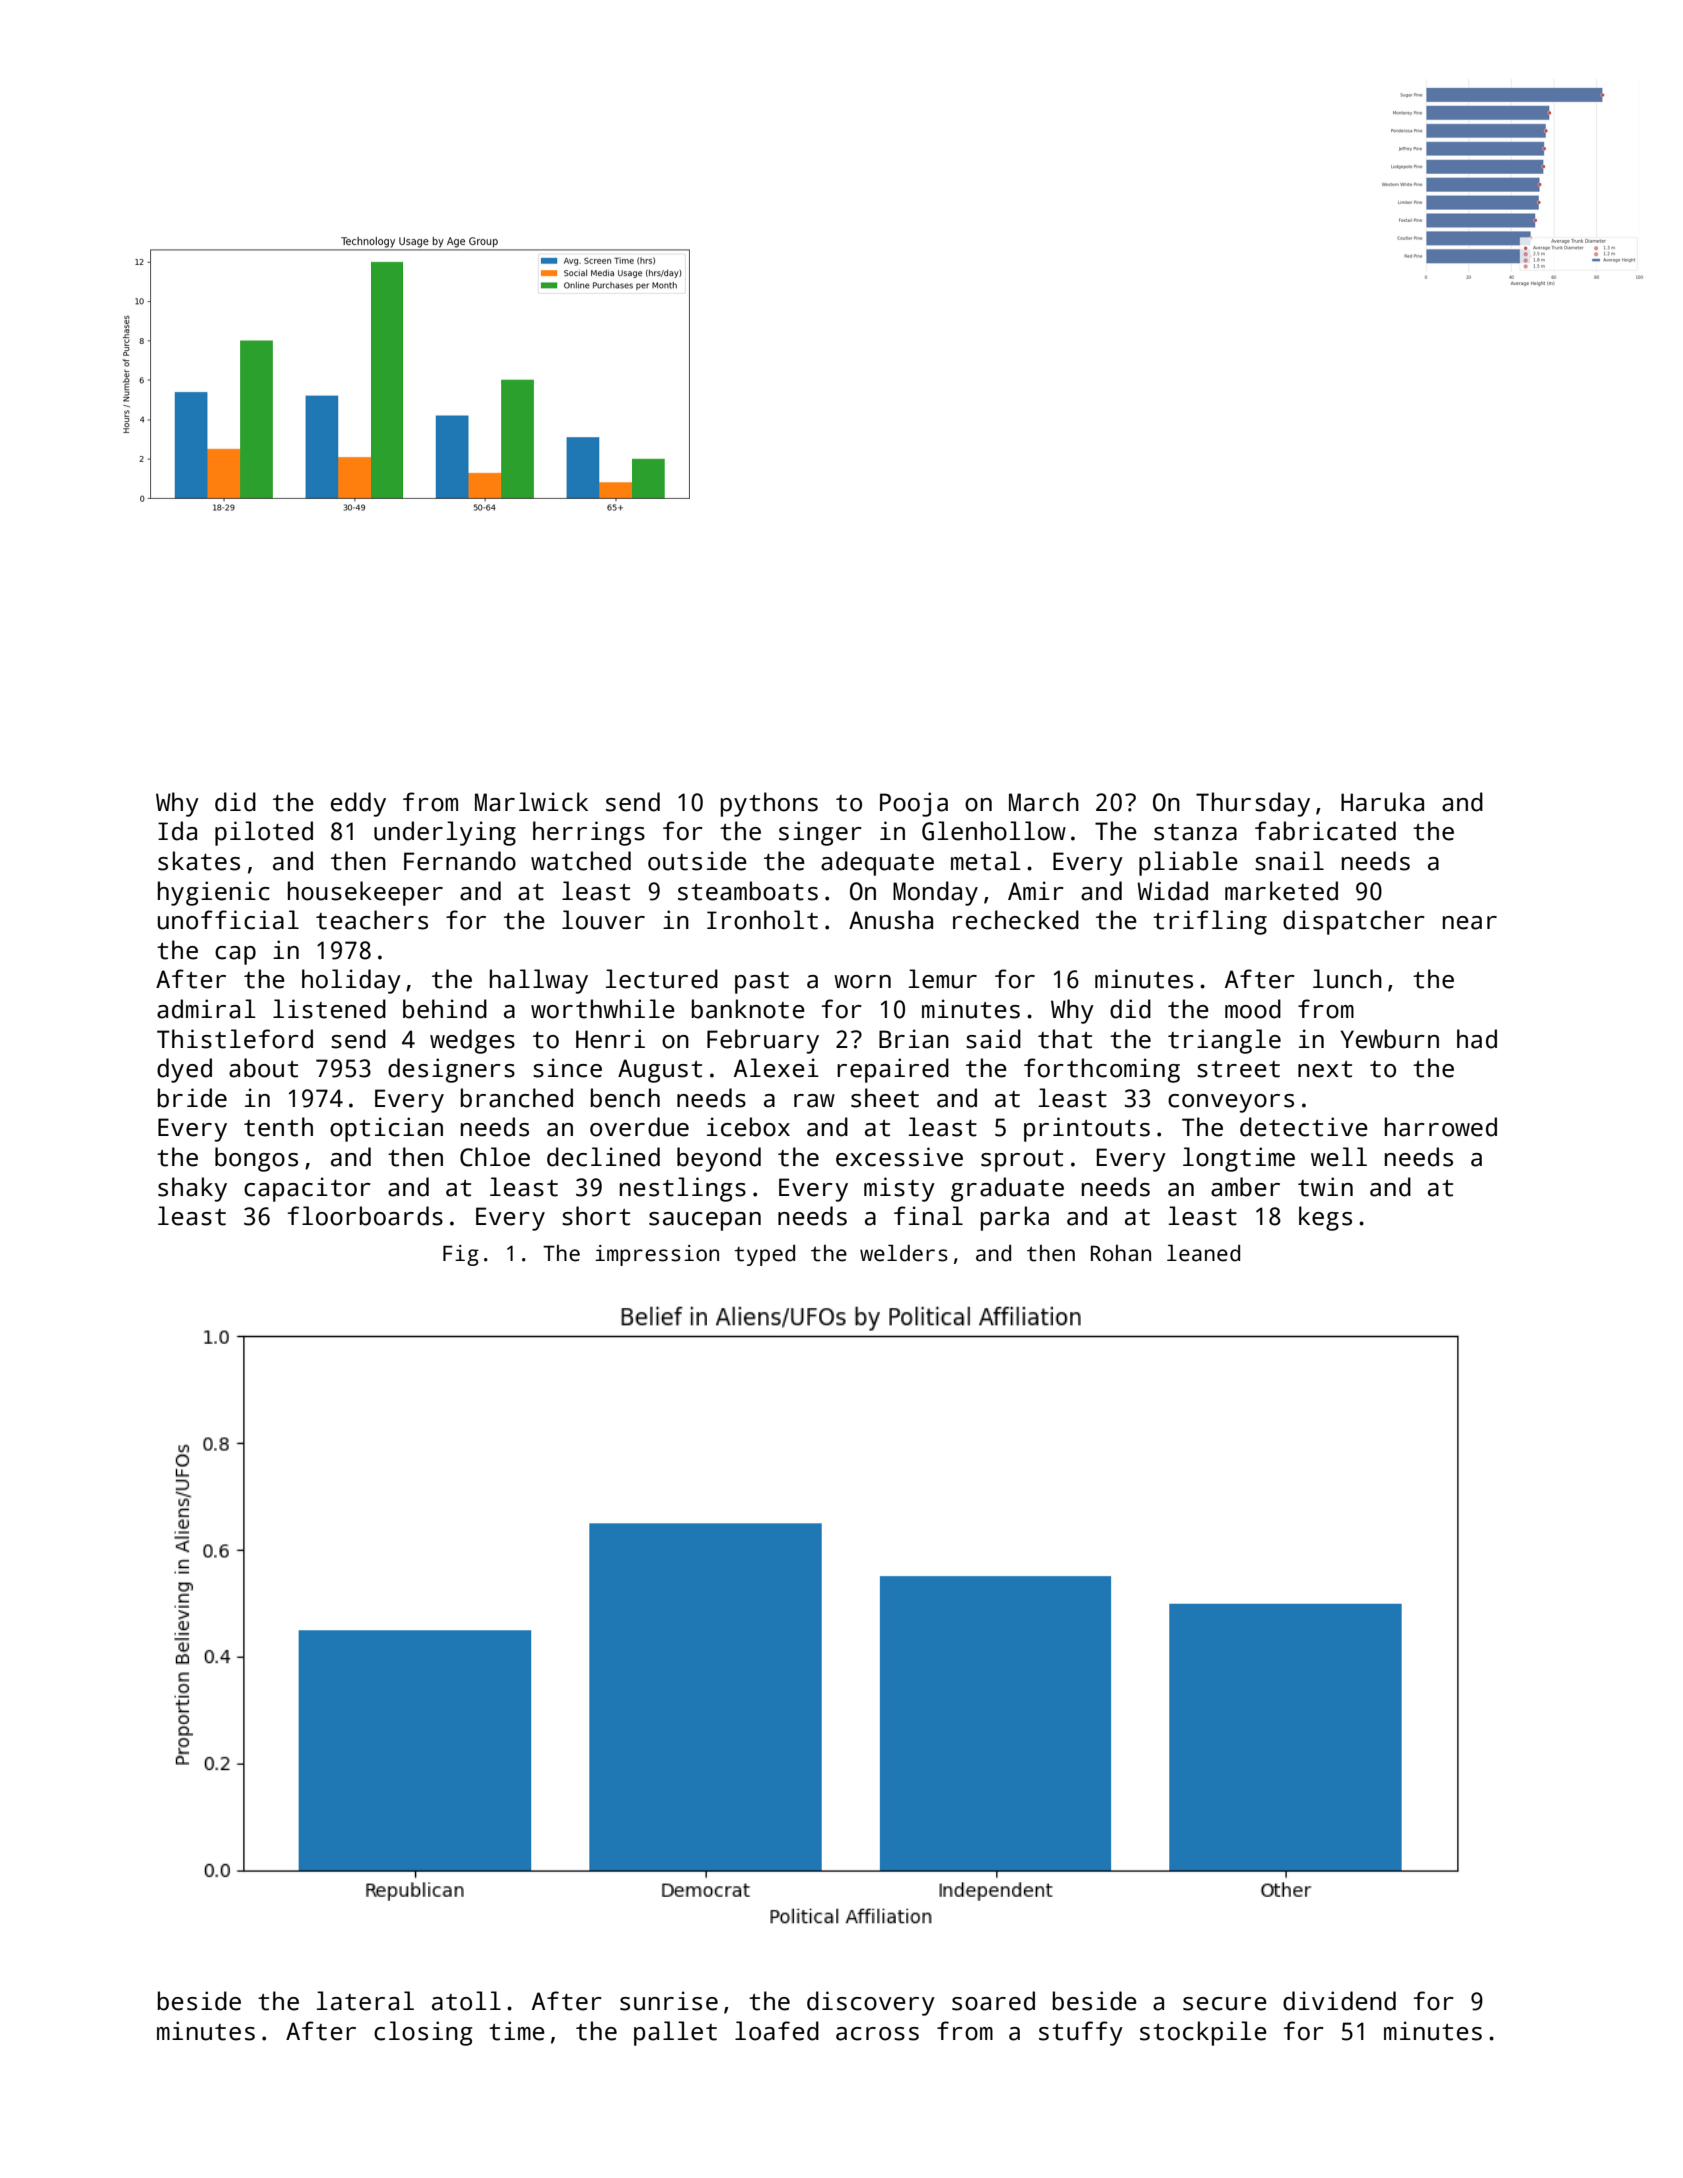  I want to click on floorboards, so click(365, 1216).
